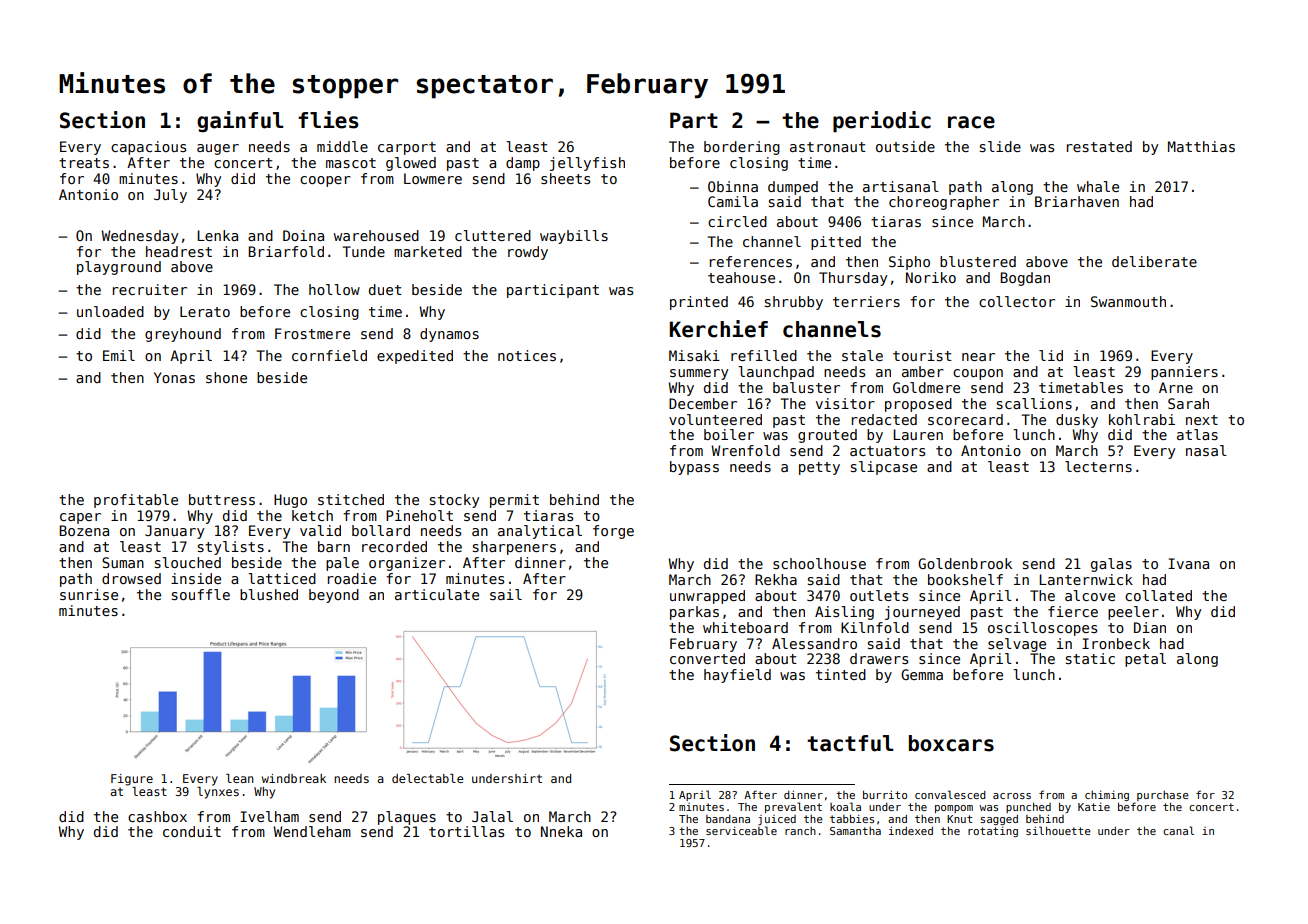  What do you see at coordinates (157, 816) in the image?
I see `cashbox` at bounding box center [157, 816].
